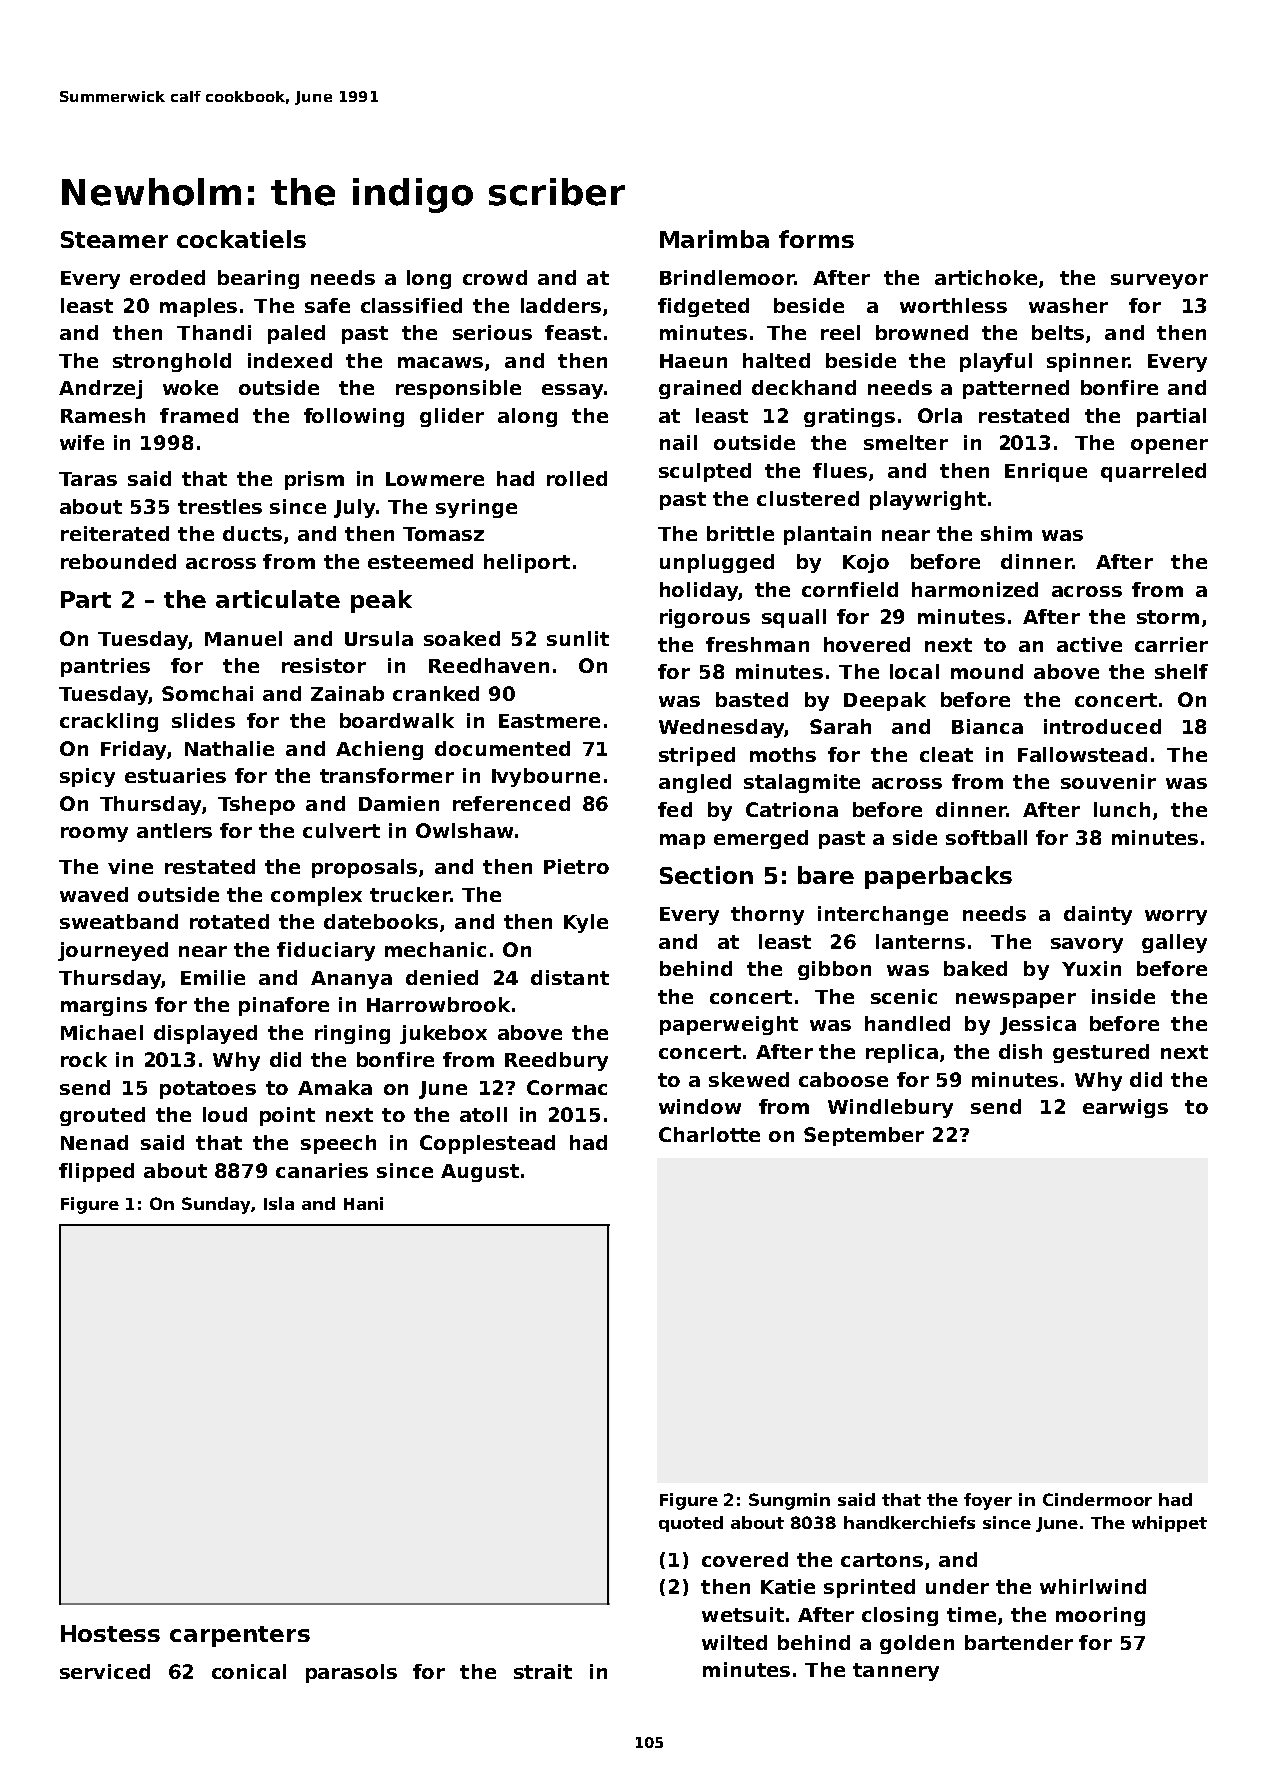 The height and width of the screenshot is (1792, 1267). Describe the element at coordinates (714, 239) in the screenshot. I see `Marimba` at that location.
